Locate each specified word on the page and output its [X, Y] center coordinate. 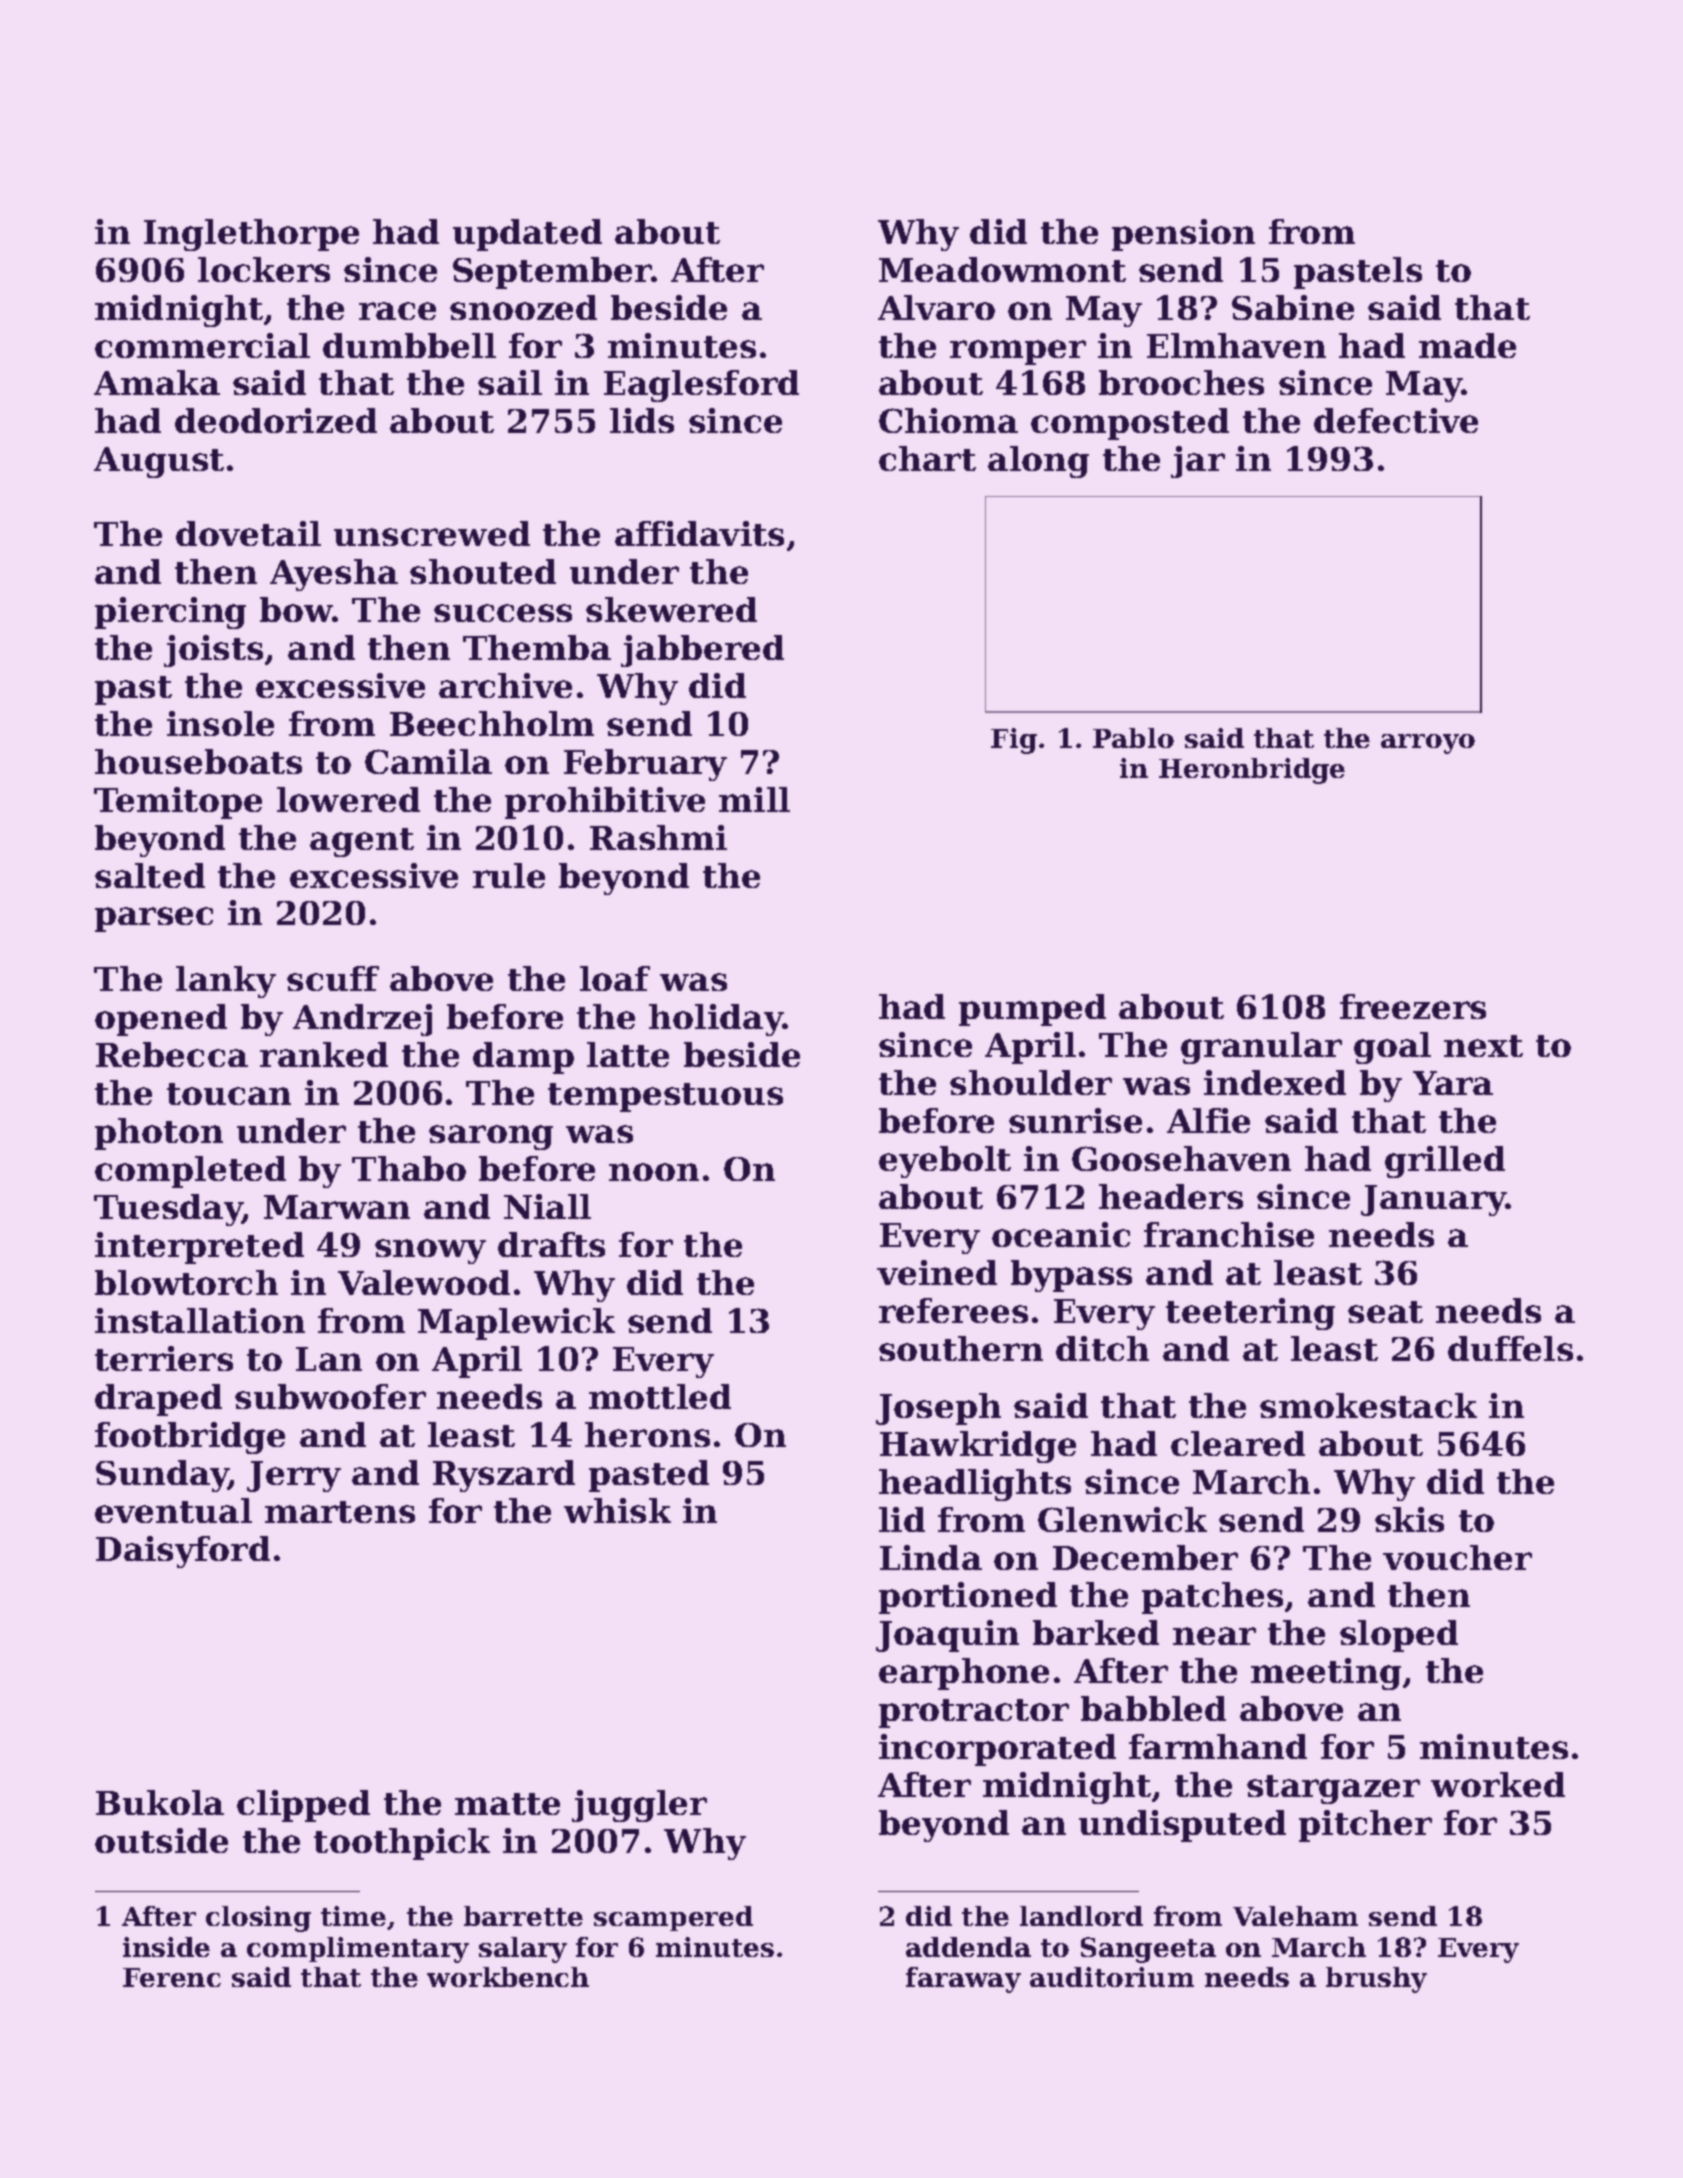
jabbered [702, 651]
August [159, 462]
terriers [164, 1358]
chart [927, 458]
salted [150, 875]
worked [1498, 1784]
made [1467, 345]
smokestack [1368, 1405]
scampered [673, 1918]
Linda [931, 1557]
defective [1396, 420]
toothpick [402, 1844]
